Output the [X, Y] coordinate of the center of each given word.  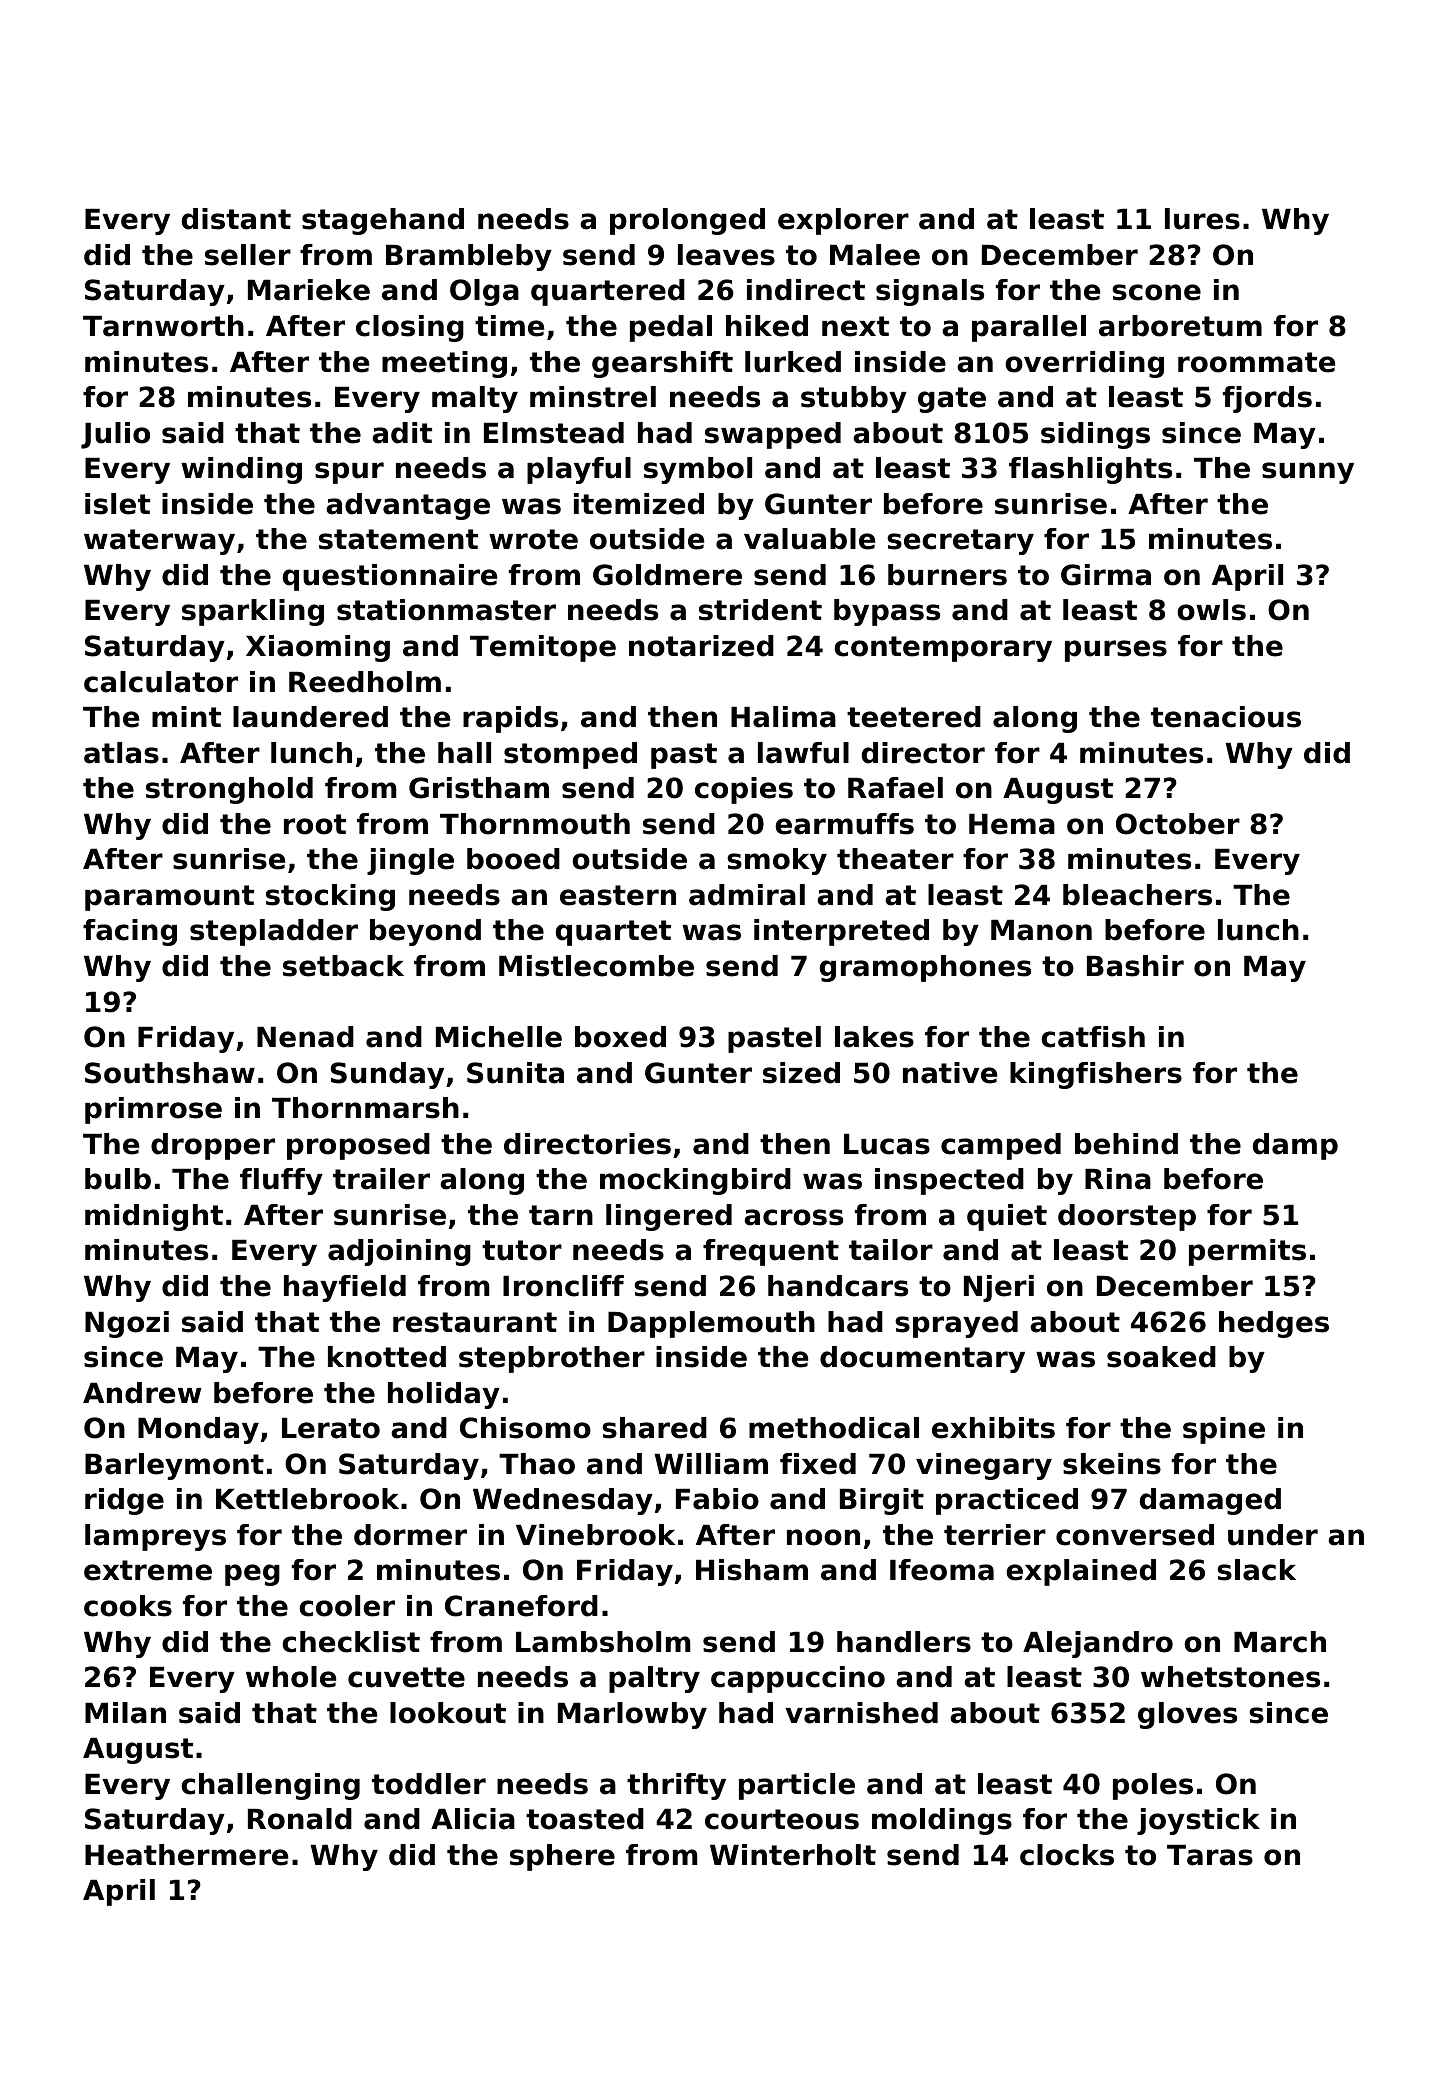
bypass [887, 612]
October [1178, 824]
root [315, 824]
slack [1256, 1570]
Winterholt [793, 1855]
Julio [115, 435]
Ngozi [127, 1324]
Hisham [752, 1570]
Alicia [473, 1819]
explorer [843, 221]
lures [1202, 219]
